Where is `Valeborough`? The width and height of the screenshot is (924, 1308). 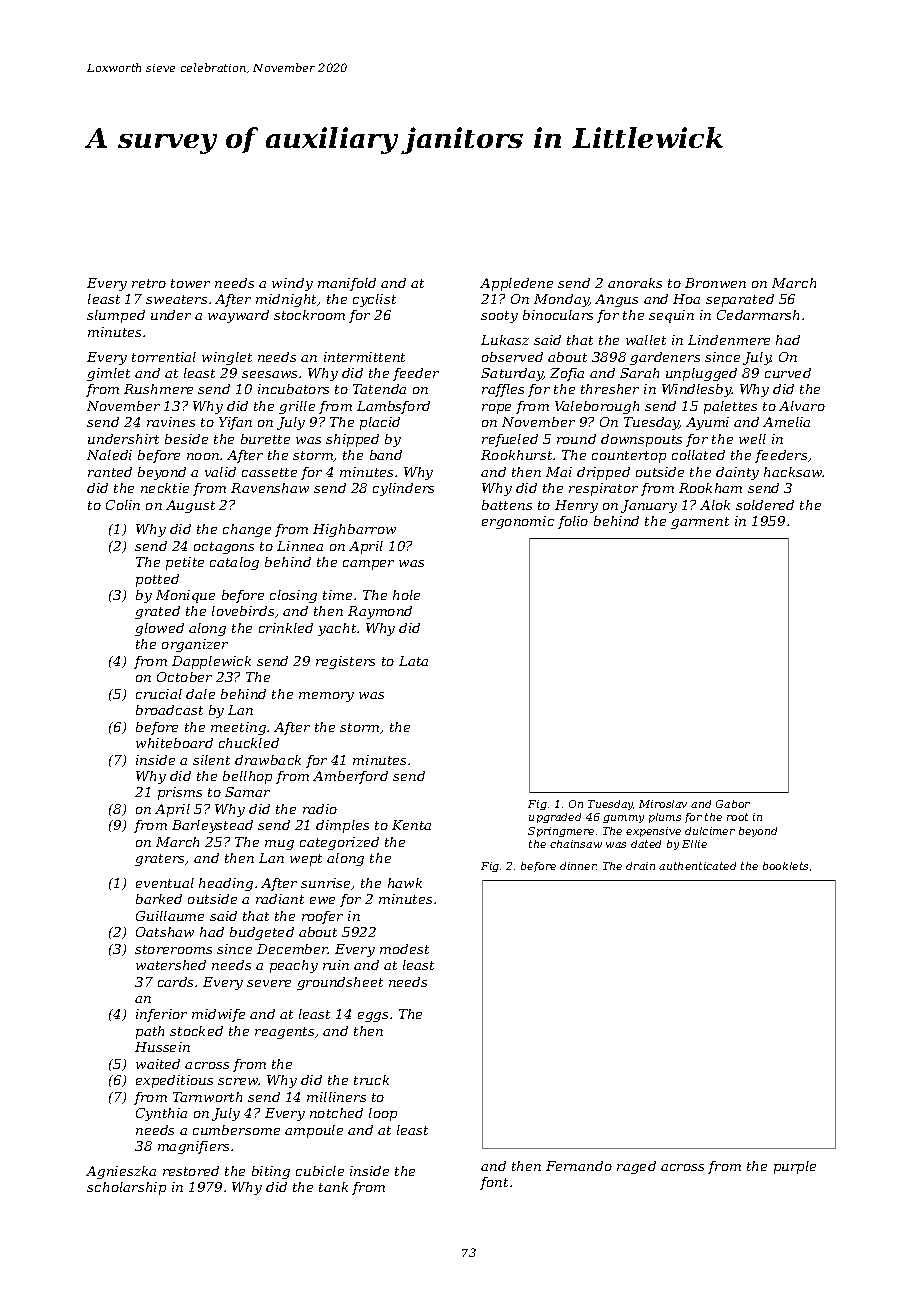 Valeborough is located at coordinates (597, 407).
